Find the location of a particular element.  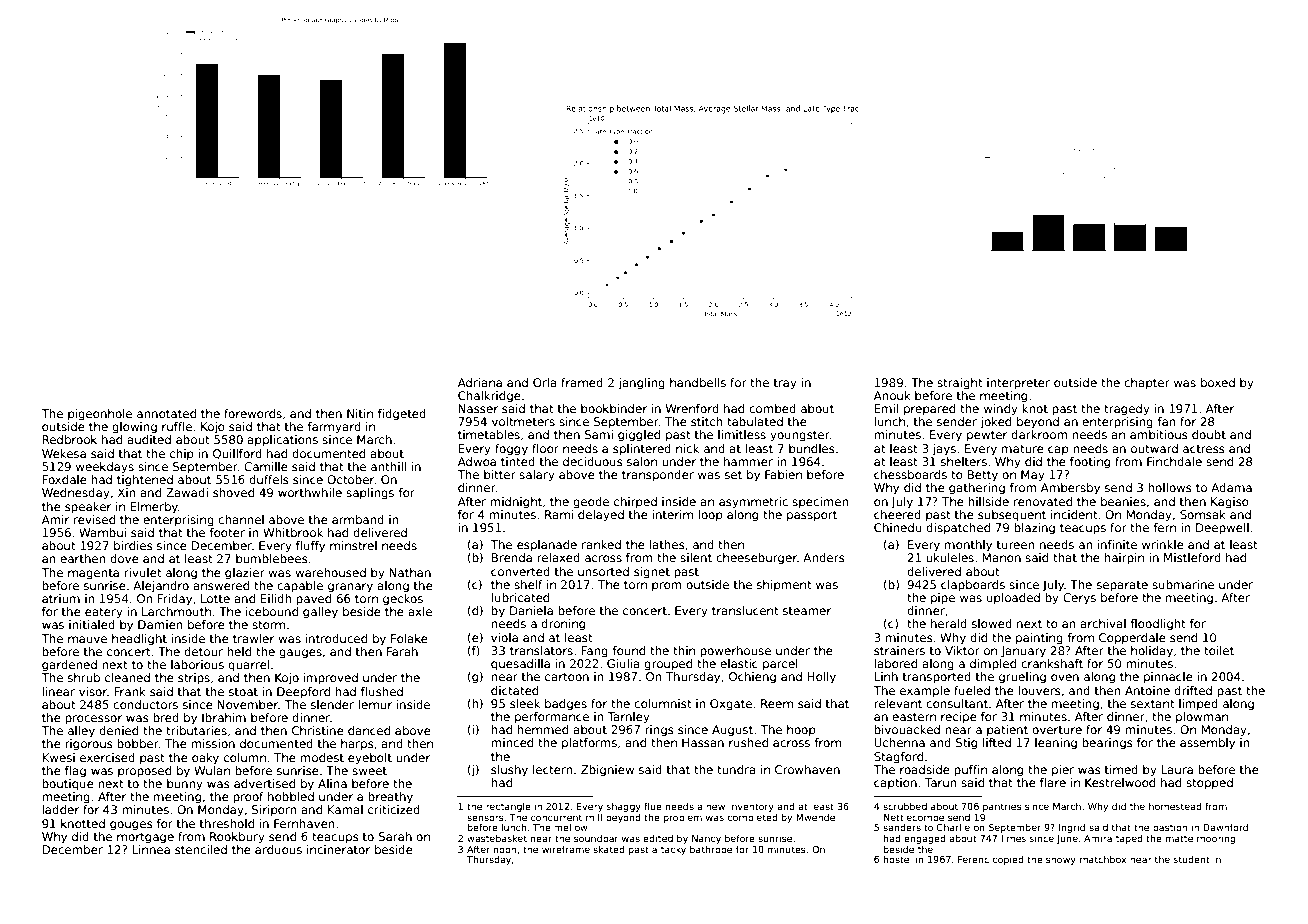

incinerator is located at coordinates (338, 849).
